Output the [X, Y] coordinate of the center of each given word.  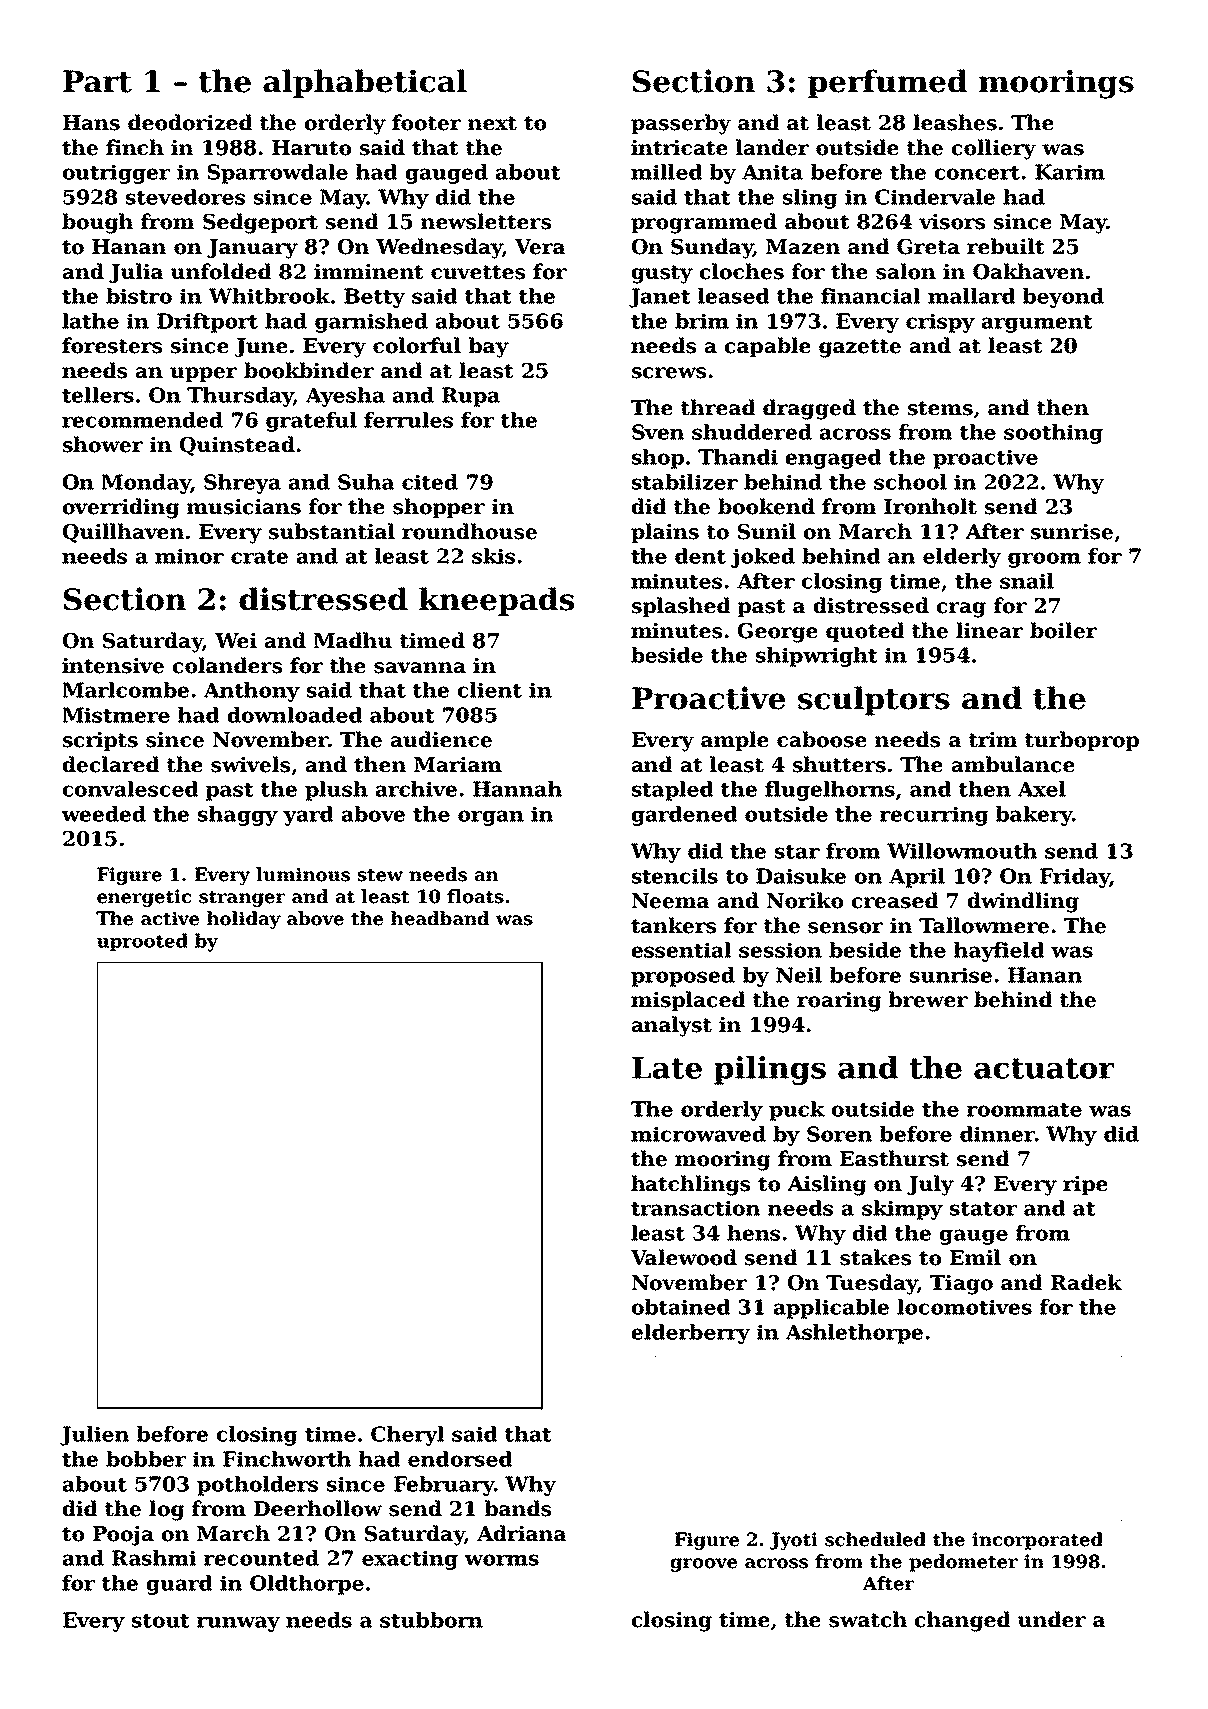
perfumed [887, 83]
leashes [955, 122]
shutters [839, 764]
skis [493, 556]
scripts [100, 741]
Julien [94, 1436]
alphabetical [365, 83]
